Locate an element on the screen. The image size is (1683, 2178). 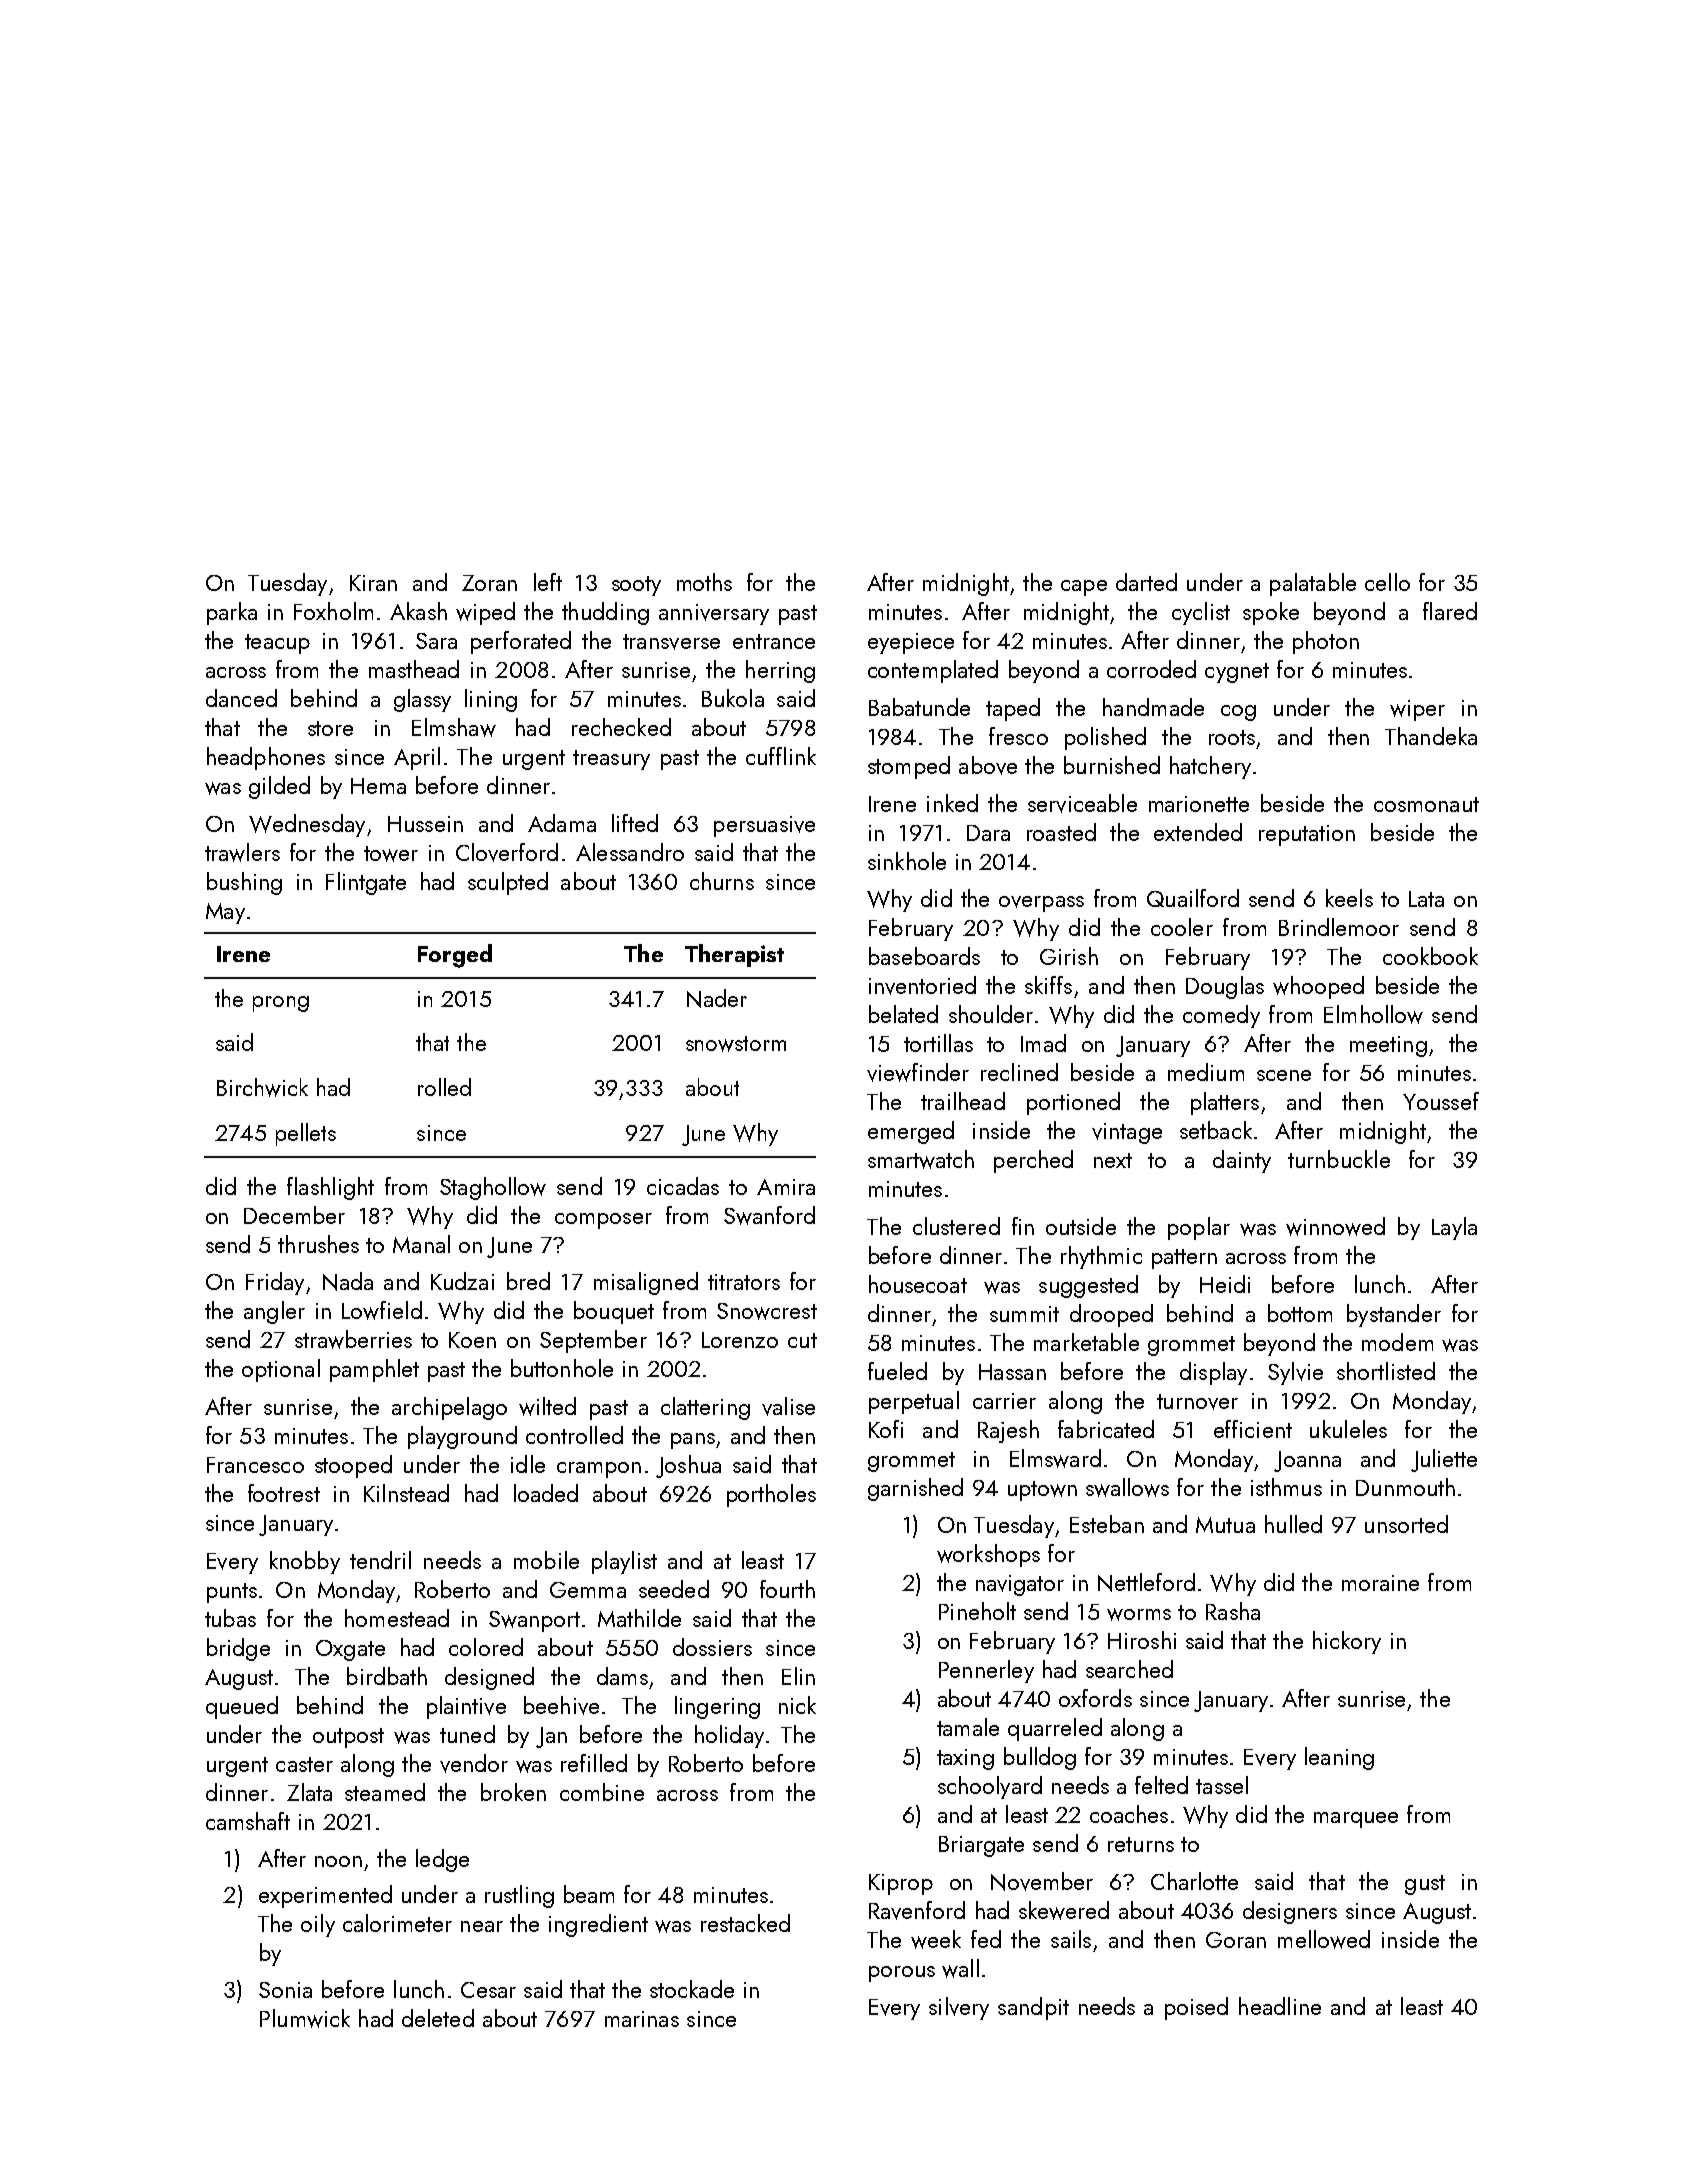
cello is located at coordinates (1387, 582).
